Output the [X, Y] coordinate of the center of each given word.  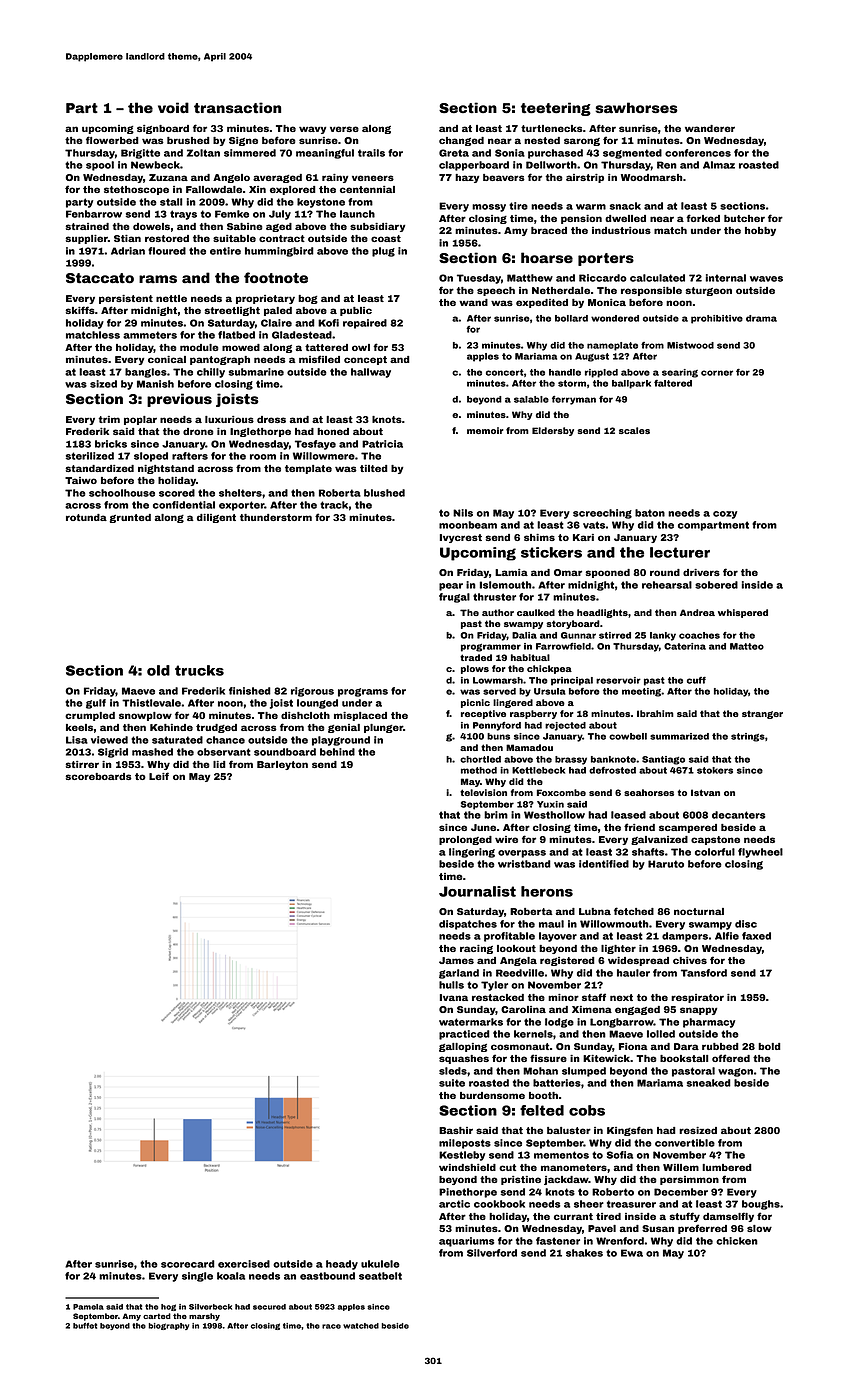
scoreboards [99, 776]
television [483, 792]
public [356, 311]
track [334, 505]
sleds [453, 1071]
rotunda [86, 517]
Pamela [88, 1307]
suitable [234, 238]
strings [748, 737]
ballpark [631, 384]
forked [703, 218]
